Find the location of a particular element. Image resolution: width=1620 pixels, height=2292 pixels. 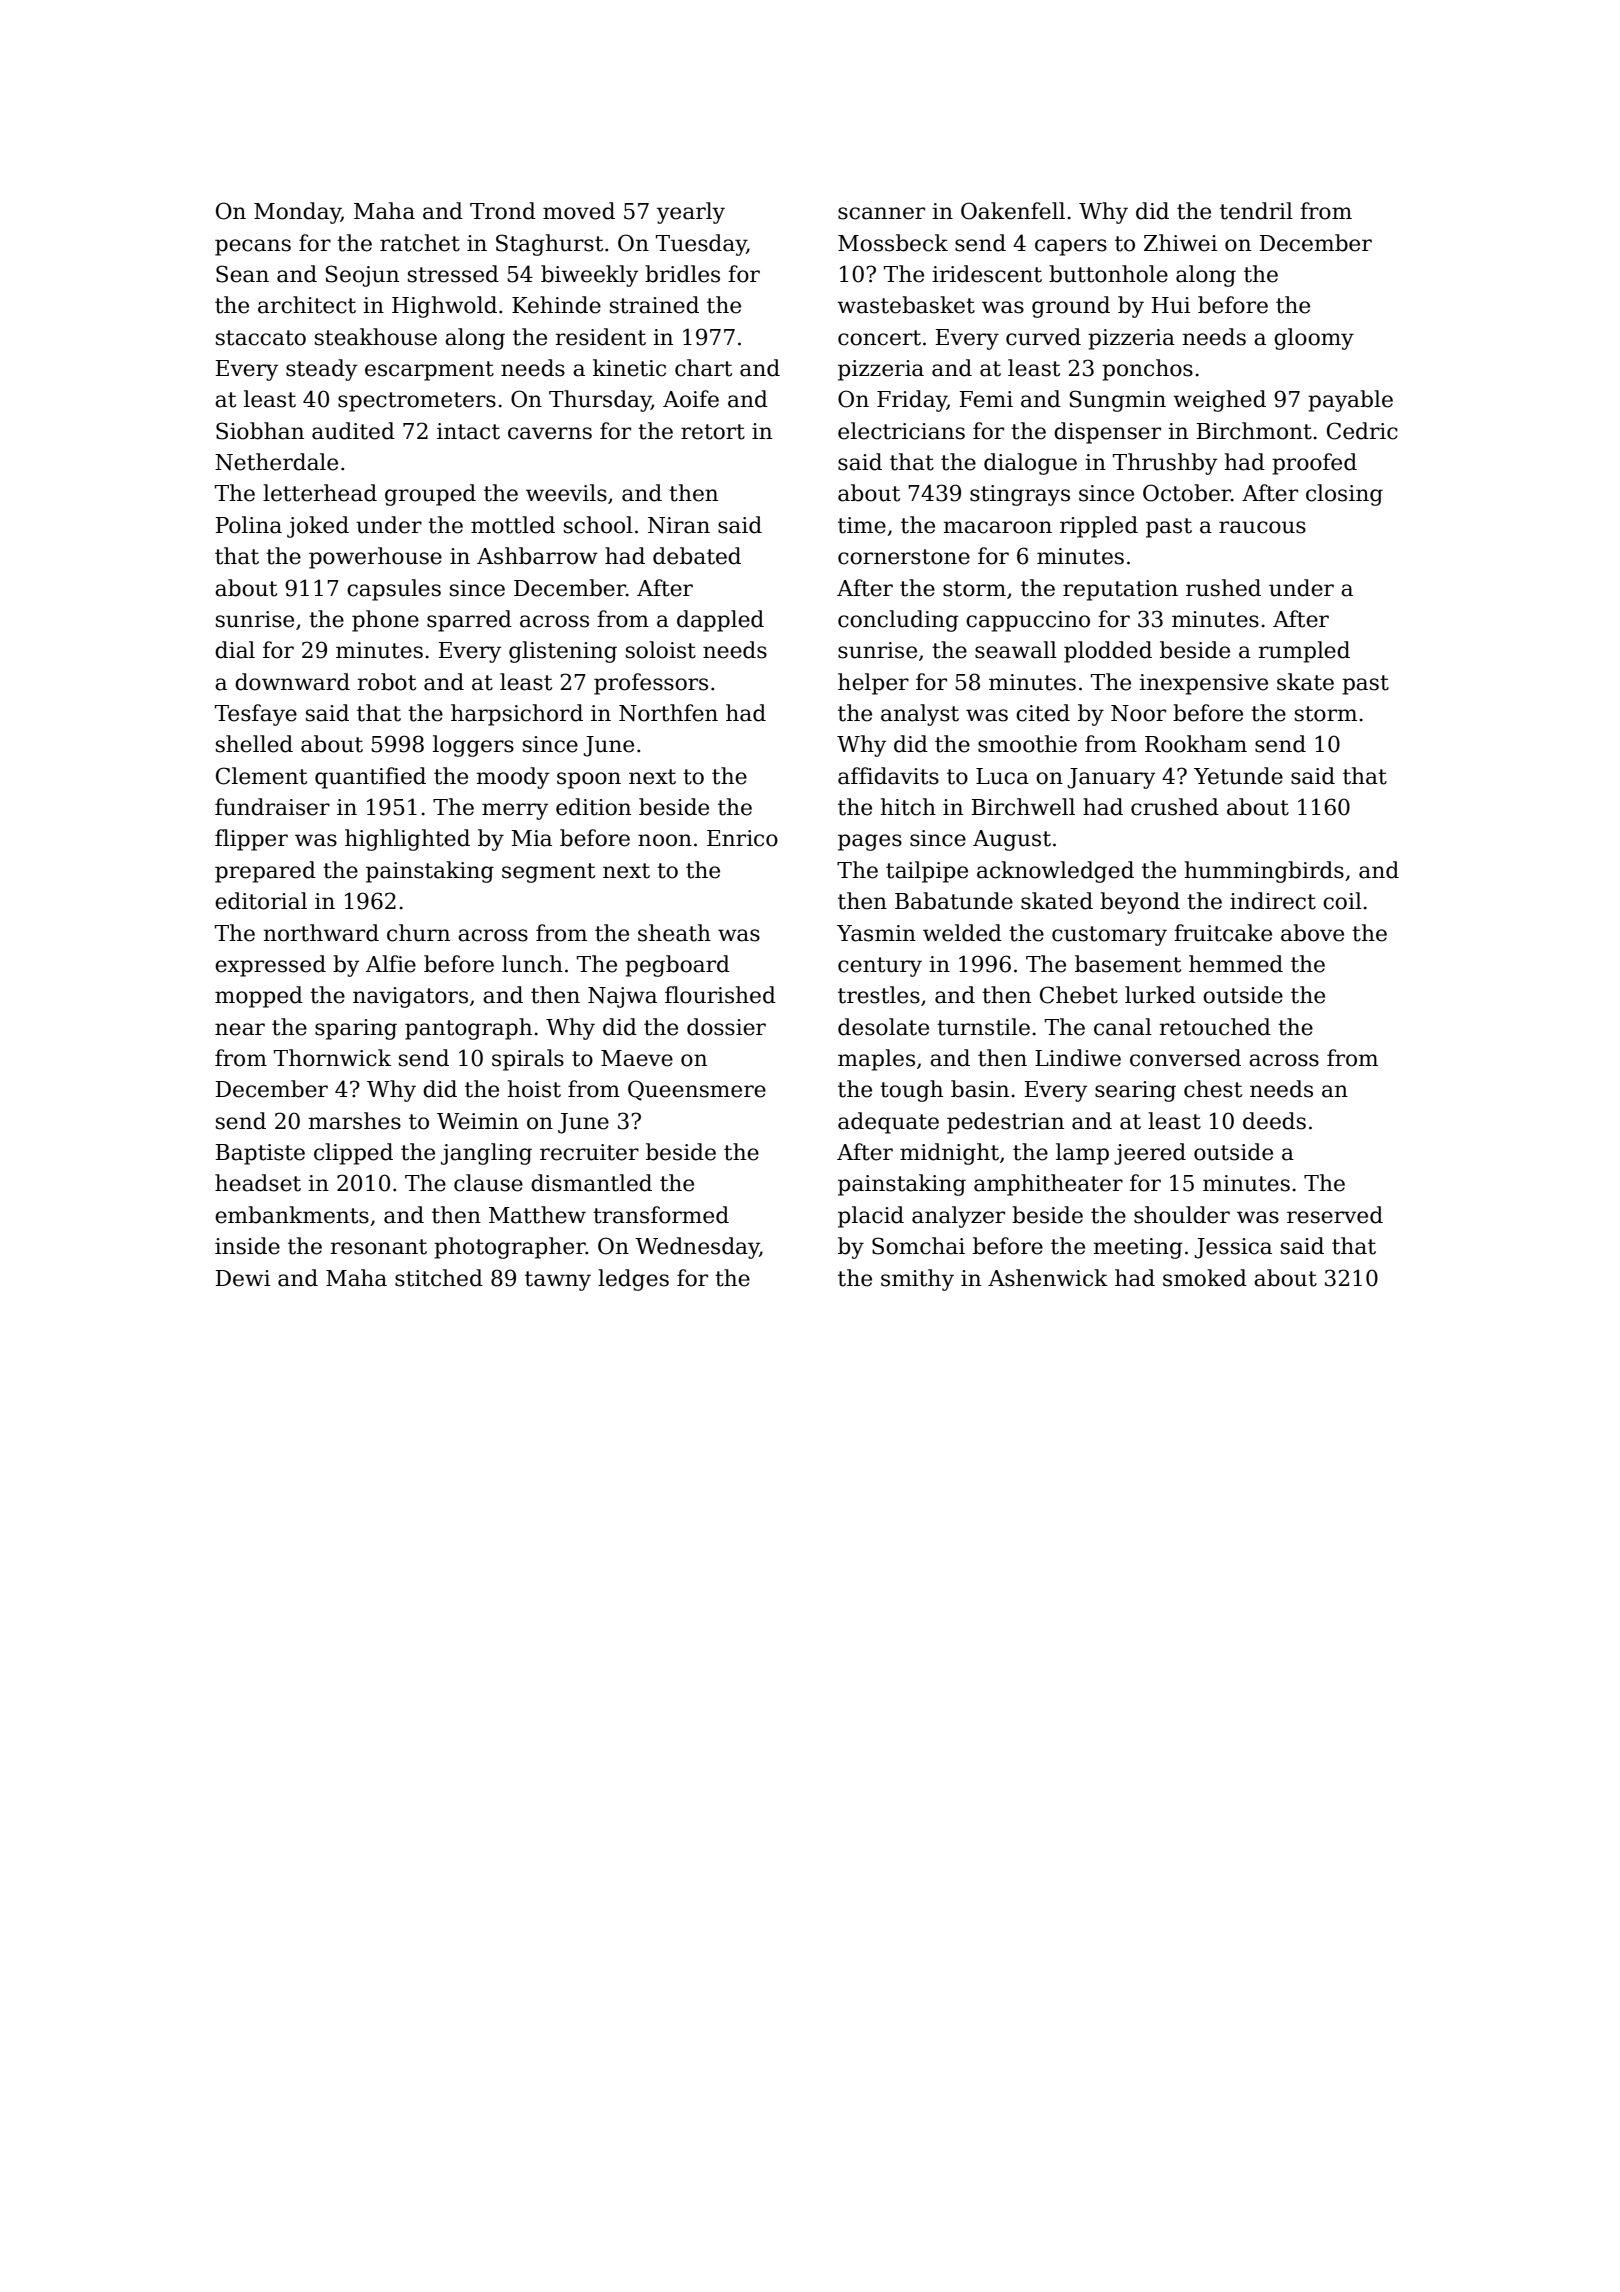

Trond is located at coordinates (503, 211).
